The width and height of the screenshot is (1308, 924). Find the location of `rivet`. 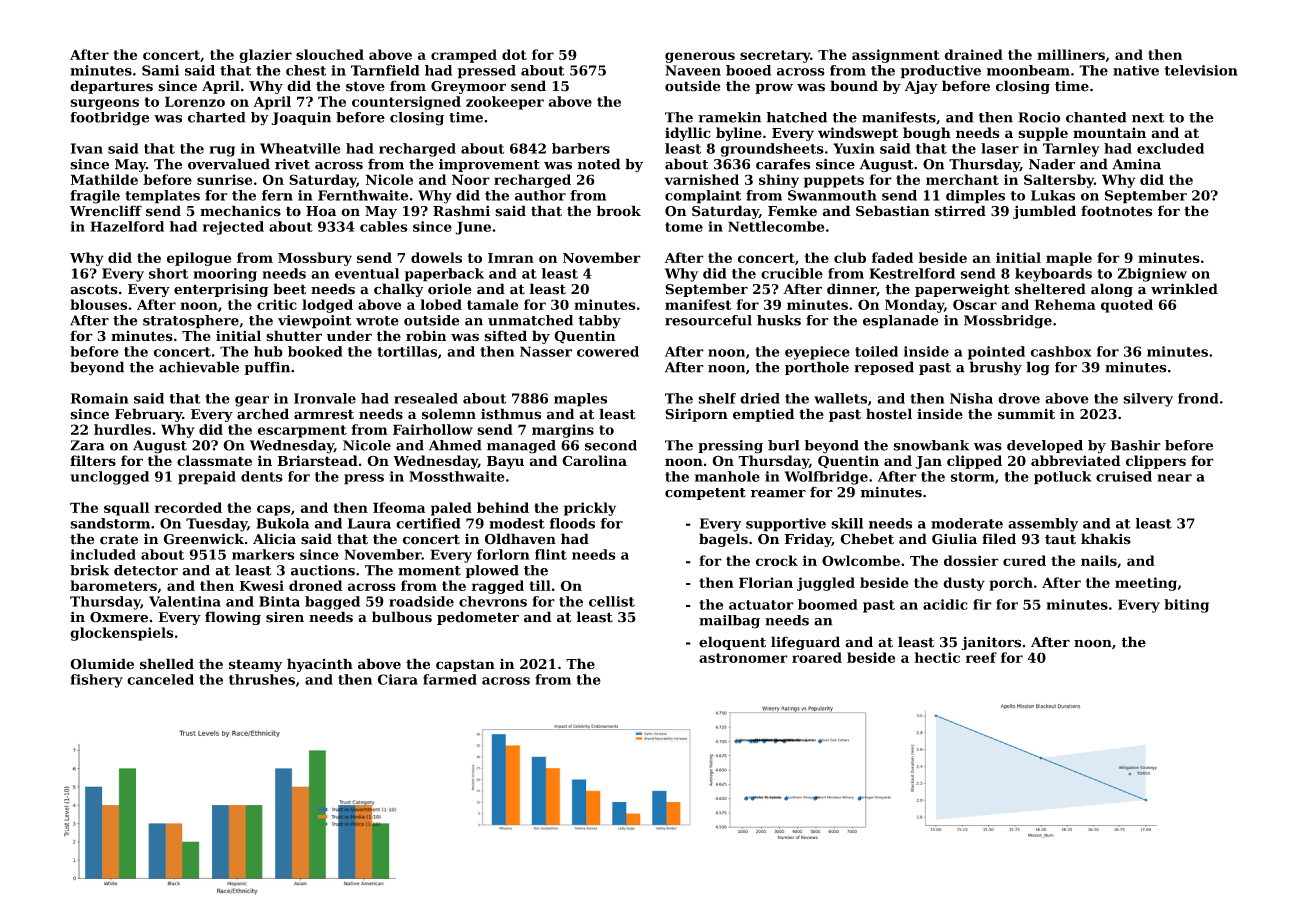

rivet is located at coordinates (292, 164).
